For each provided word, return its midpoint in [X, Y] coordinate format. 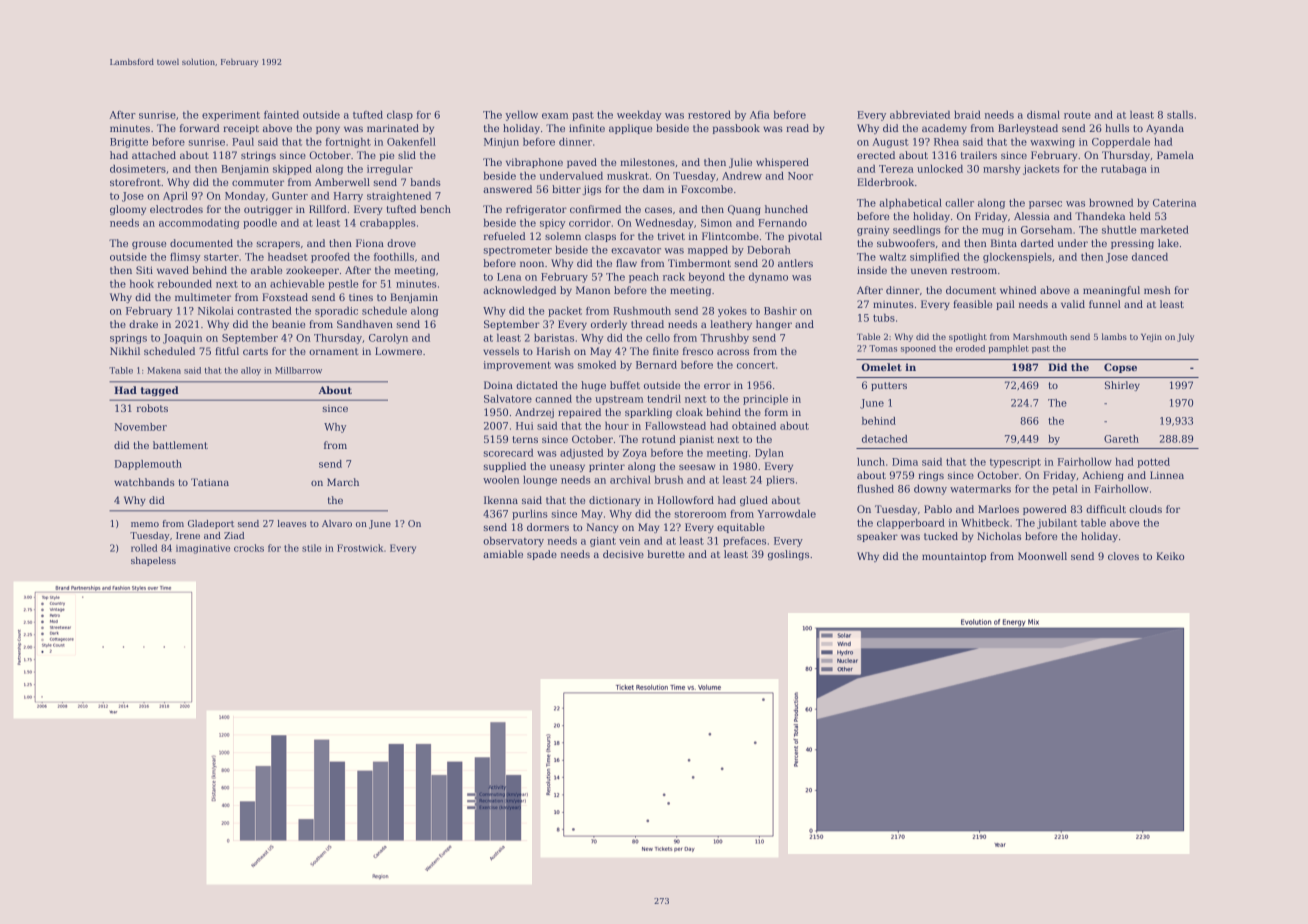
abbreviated [920, 115]
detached [885, 439]
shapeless [153, 561]
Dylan [769, 454]
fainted [281, 115]
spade [542, 555]
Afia [760, 115]
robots [152, 408]
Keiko [1170, 556]
